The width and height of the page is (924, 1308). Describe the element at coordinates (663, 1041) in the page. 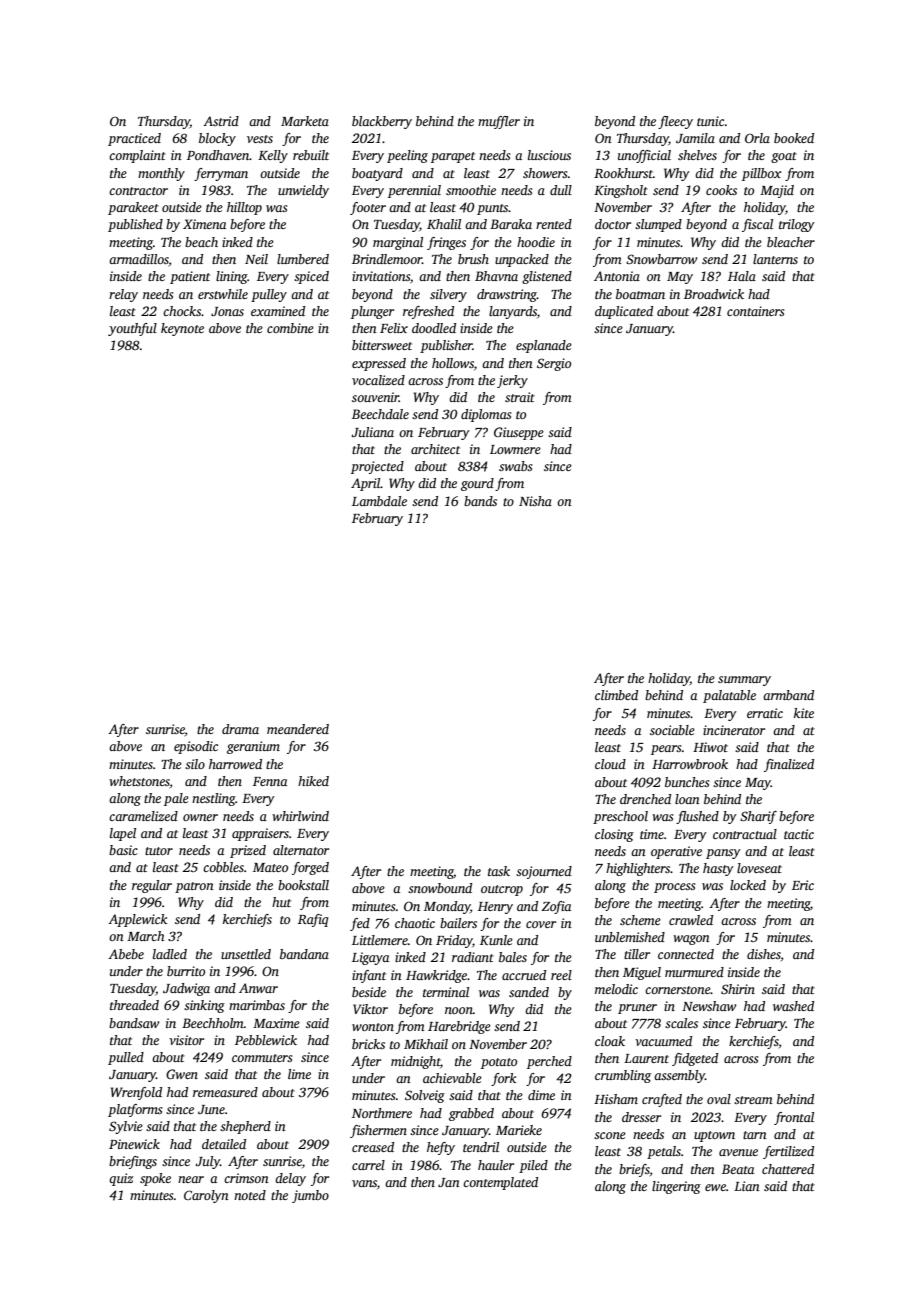

I see `vacuumed` at that location.
